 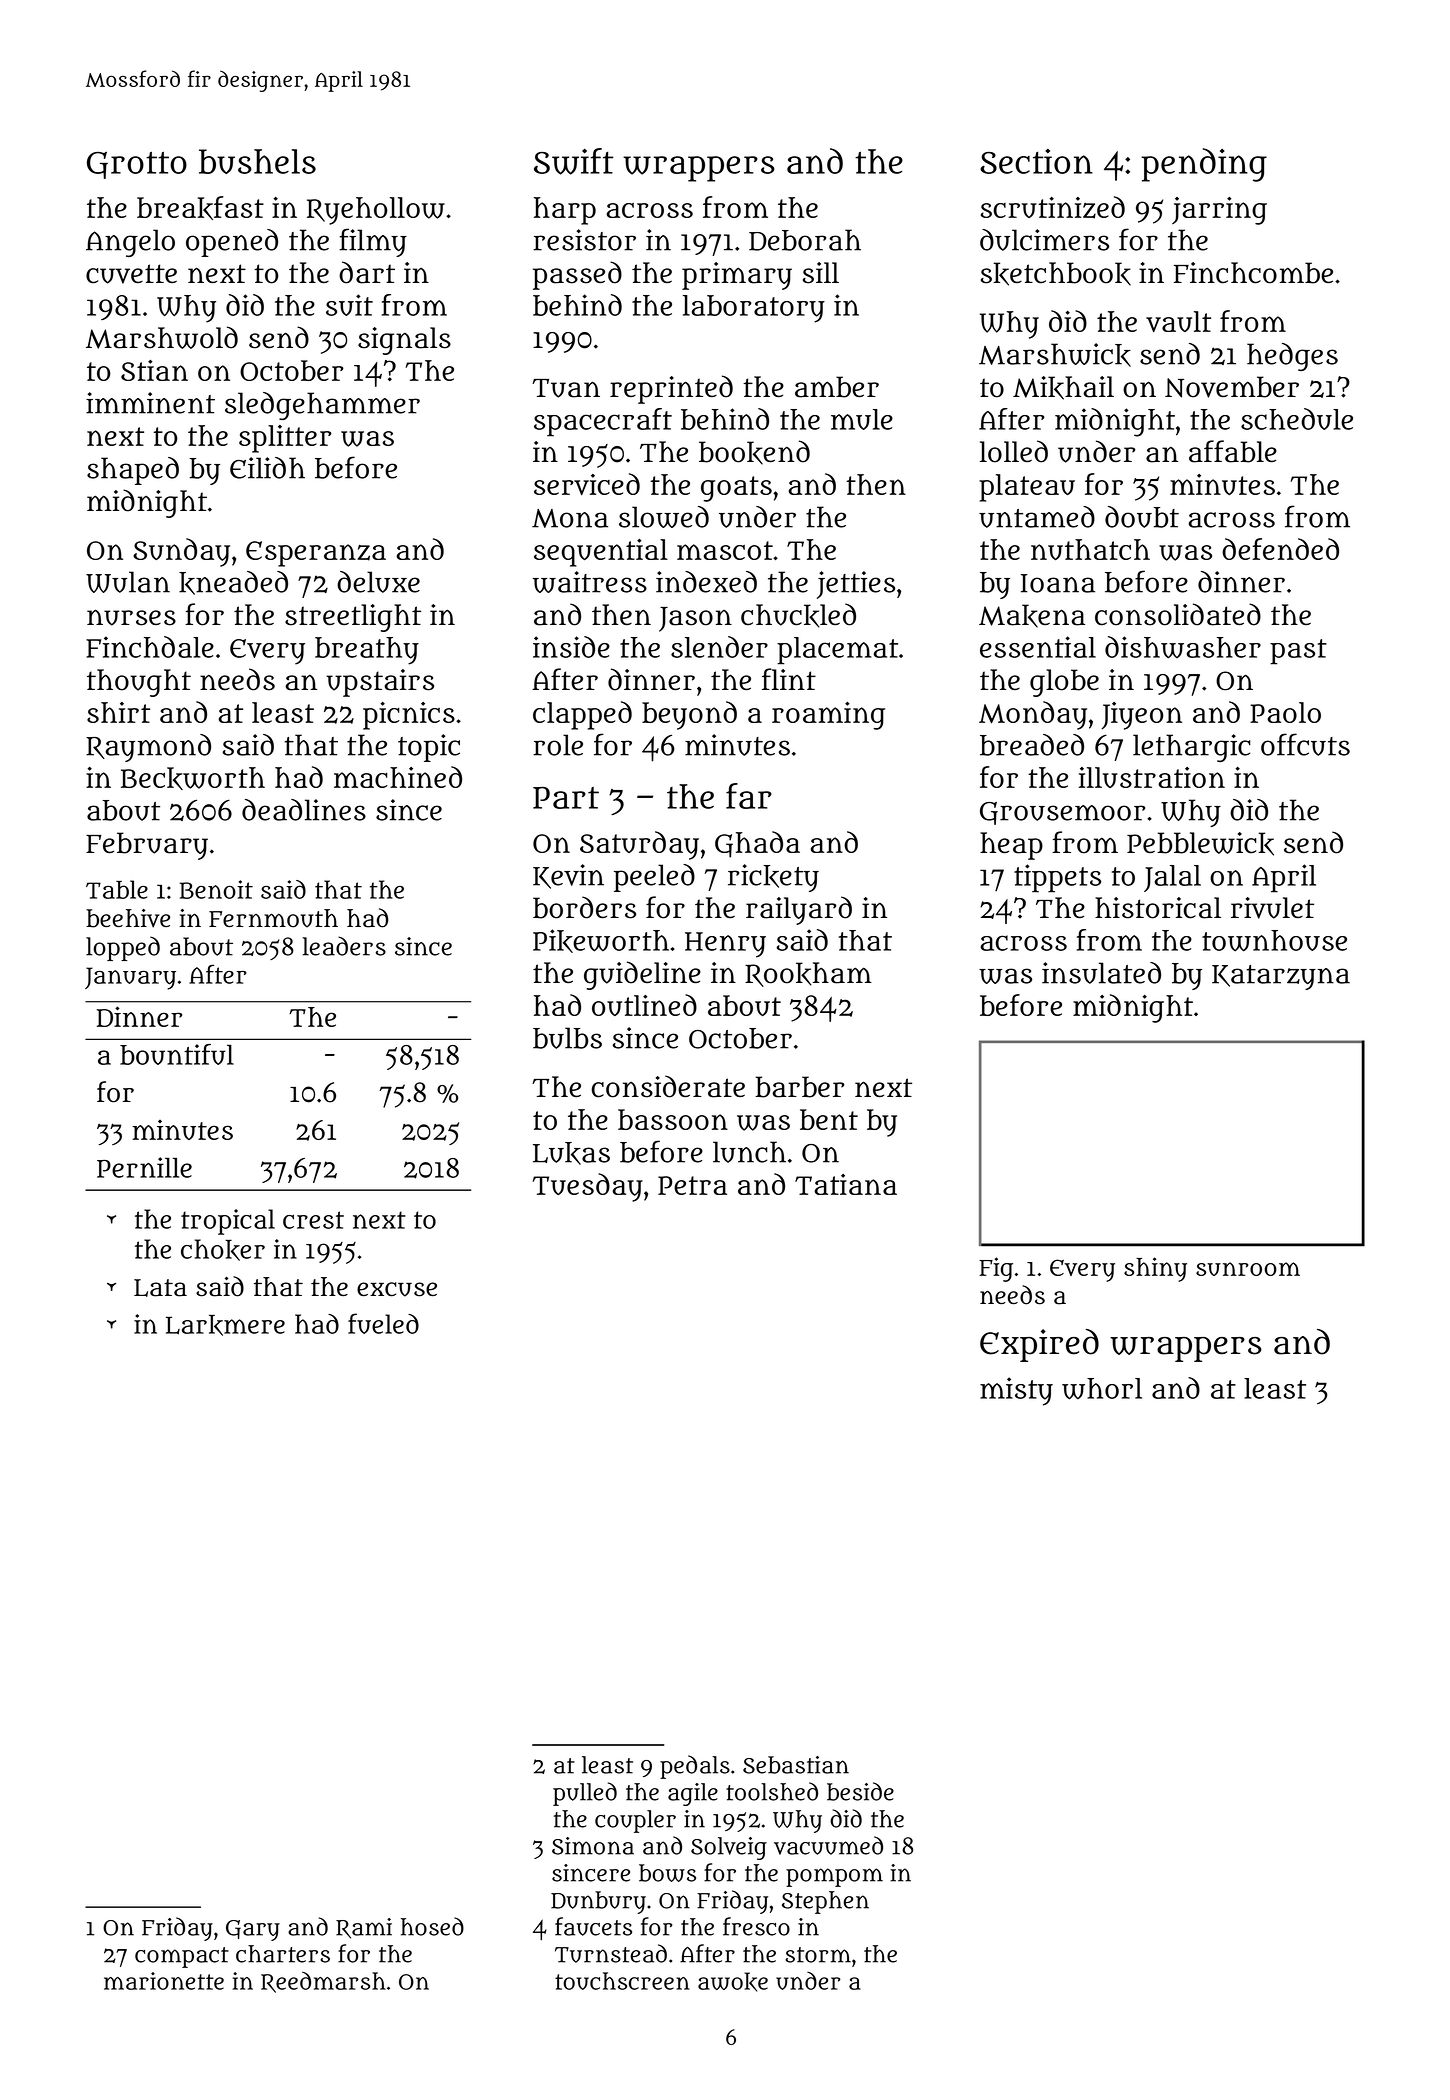 I want to click on whorl, so click(x=1102, y=1389).
